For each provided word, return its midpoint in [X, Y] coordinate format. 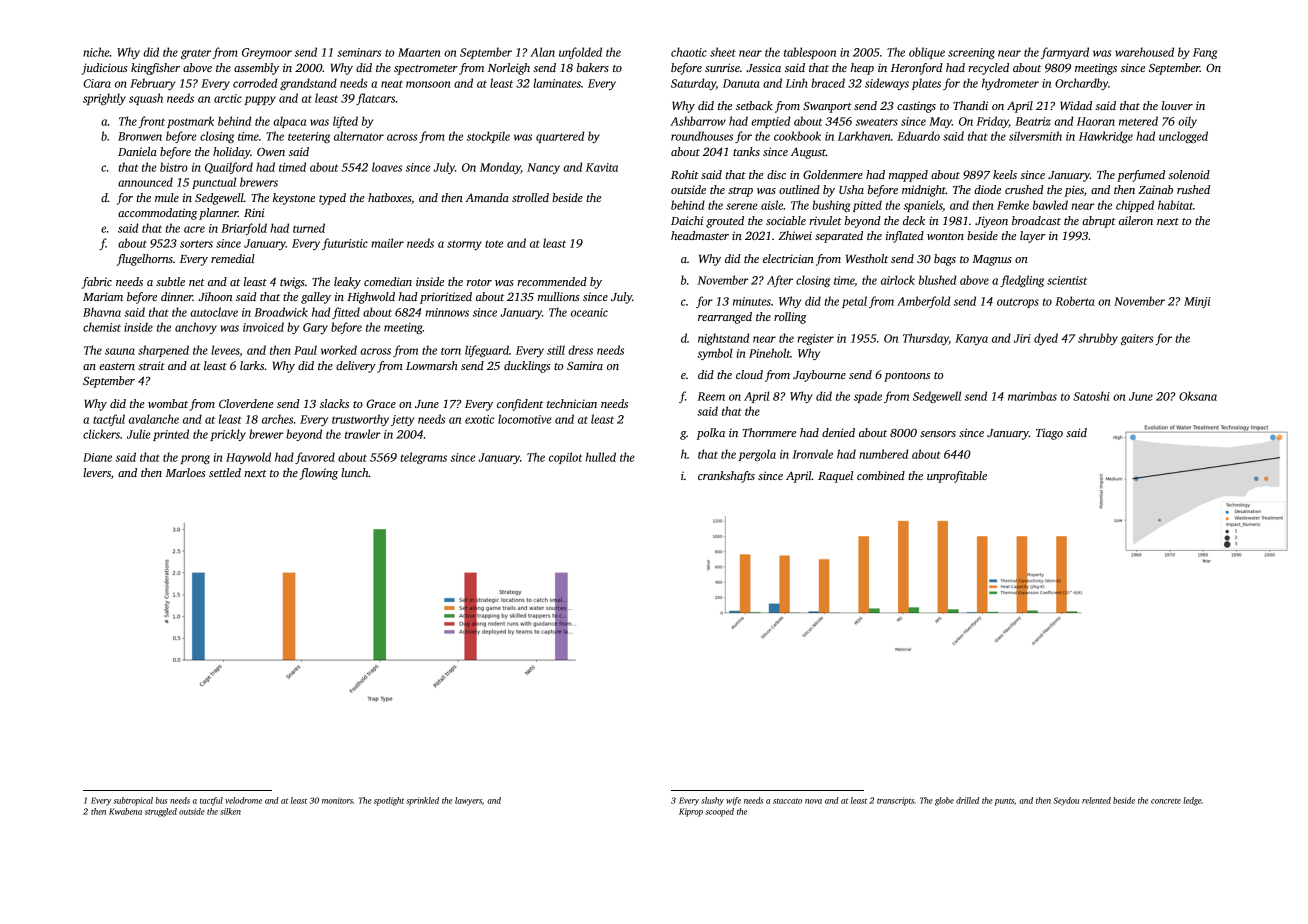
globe [944, 801]
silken [230, 811]
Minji [1197, 302]
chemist [102, 327]
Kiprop [691, 812]
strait [151, 365]
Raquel [835, 477]
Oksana [1198, 396]
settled [225, 472]
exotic [479, 419]
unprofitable [957, 477]
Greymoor [267, 53]
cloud [749, 374]
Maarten [419, 52]
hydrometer [1010, 84]
